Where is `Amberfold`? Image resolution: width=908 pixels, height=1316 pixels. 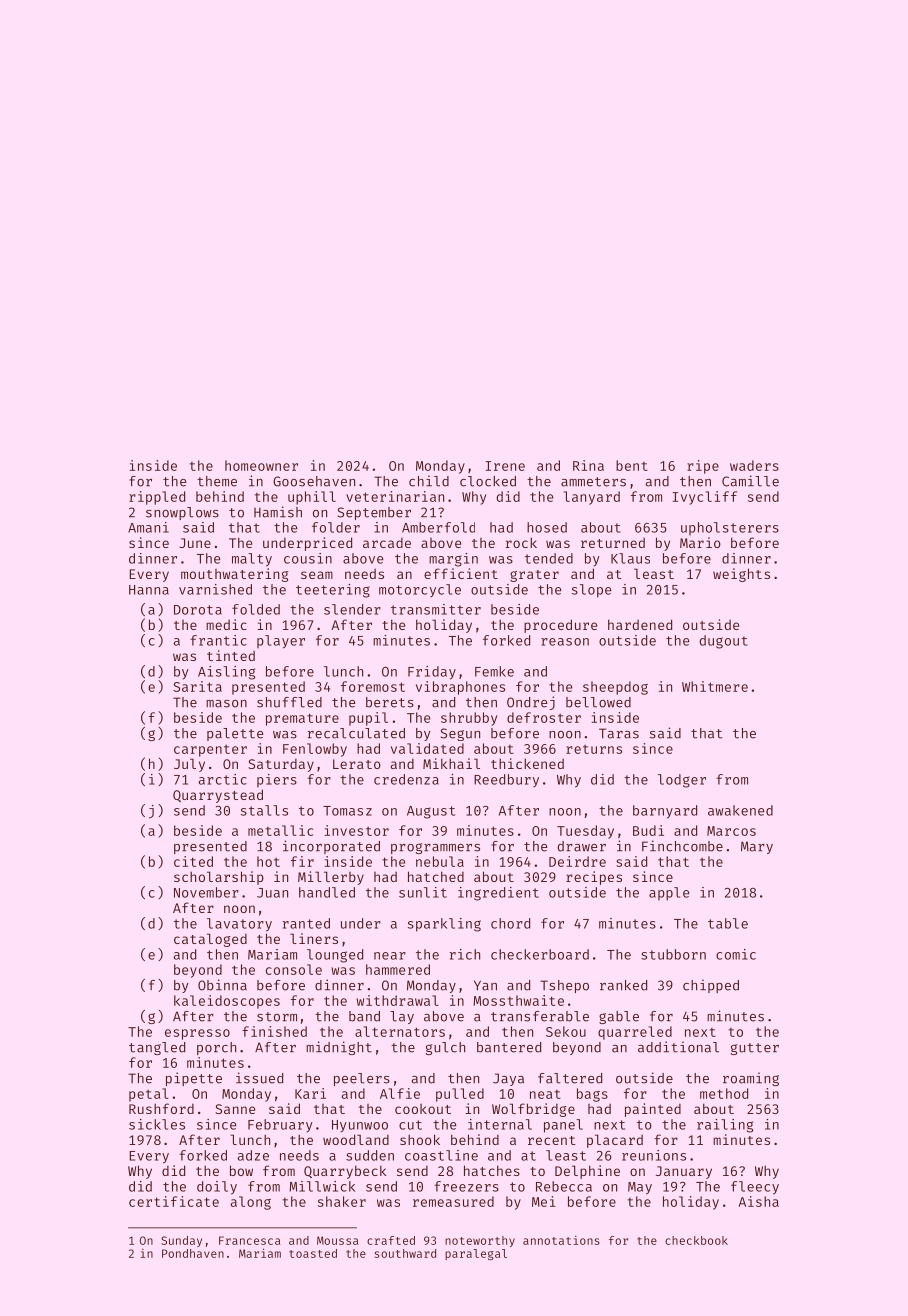
Amberfold is located at coordinates (438, 527).
